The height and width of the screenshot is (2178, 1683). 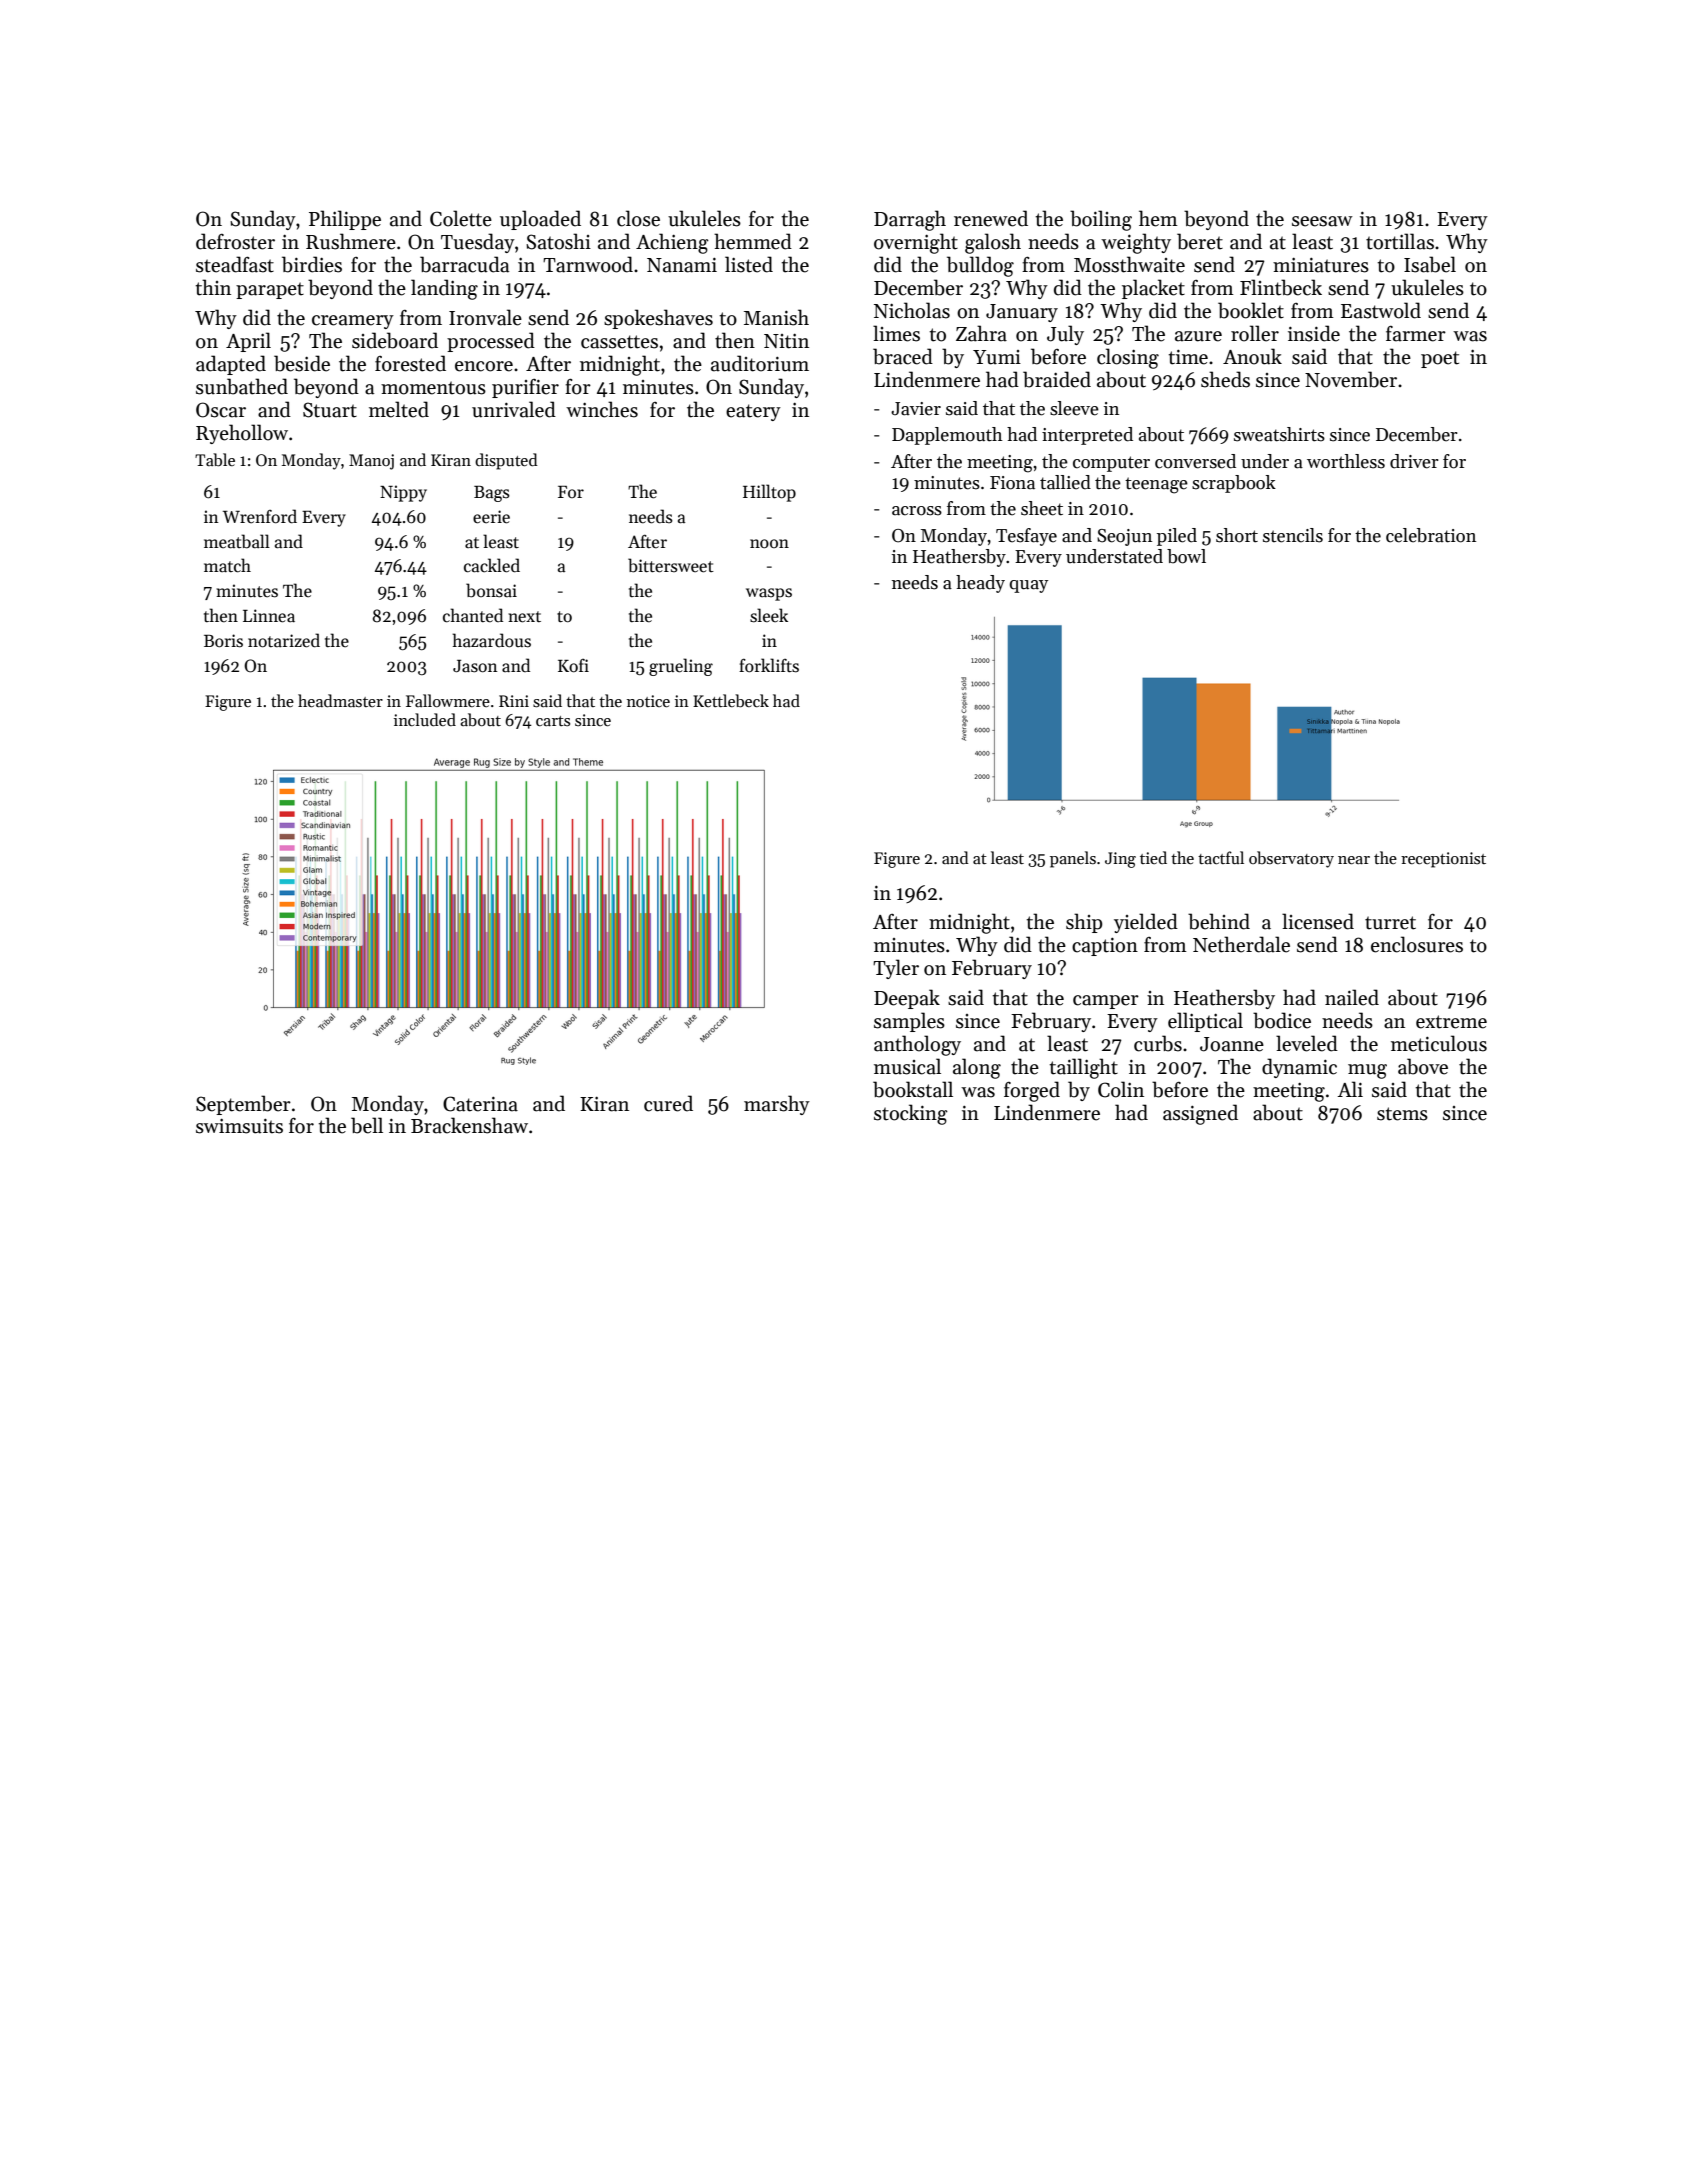 What do you see at coordinates (731, 701) in the screenshot?
I see `Kettlebeck` at bounding box center [731, 701].
